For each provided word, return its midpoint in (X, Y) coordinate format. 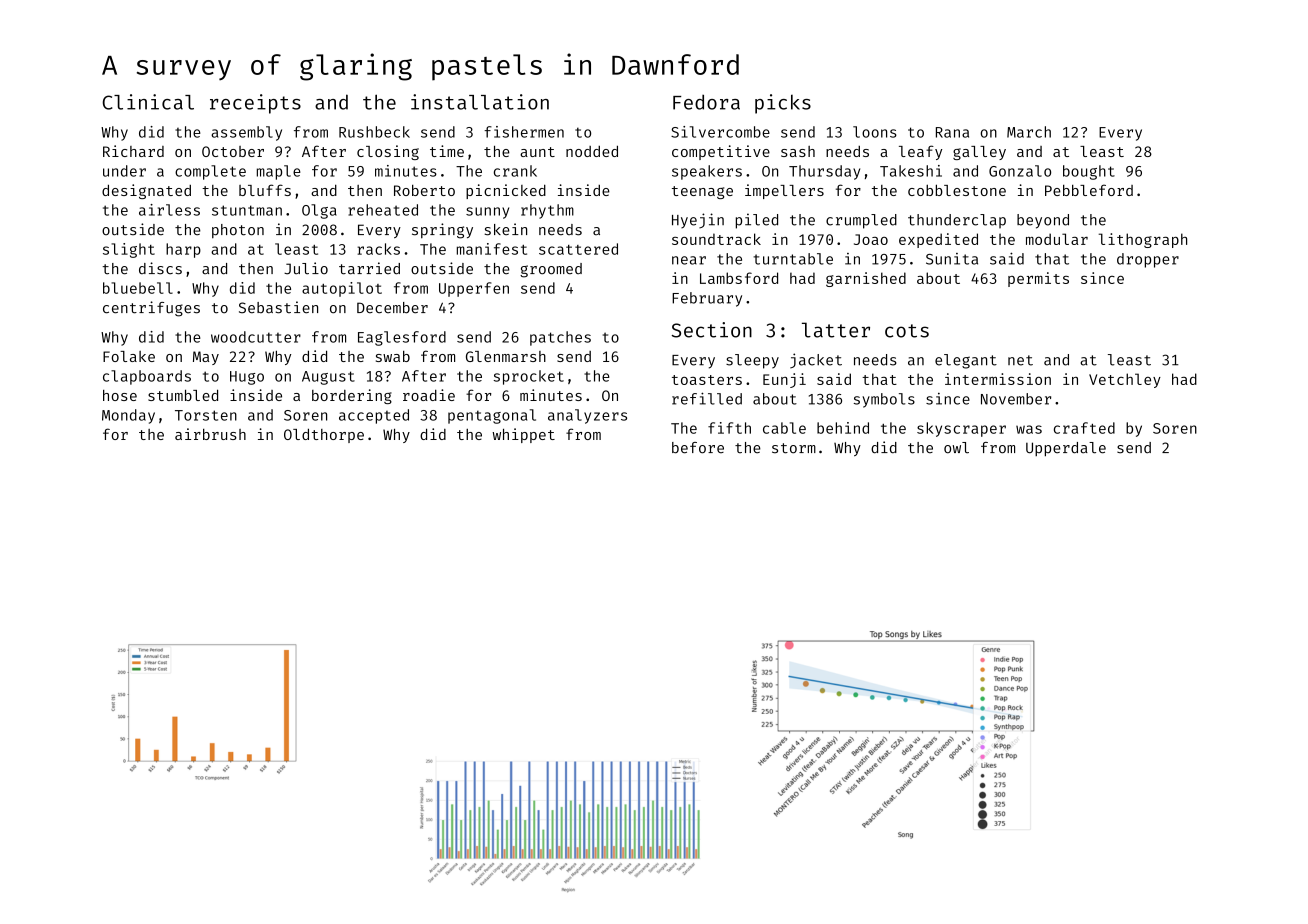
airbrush (210, 434)
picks (783, 104)
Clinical (148, 102)
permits (1038, 279)
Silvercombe (720, 132)
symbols (884, 400)
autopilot (342, 289)
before (698, 448)
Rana (952, 132)
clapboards (147, 377)
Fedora (706, 102)
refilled (707, 398)
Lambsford (739, 278)
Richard (133, 151)
